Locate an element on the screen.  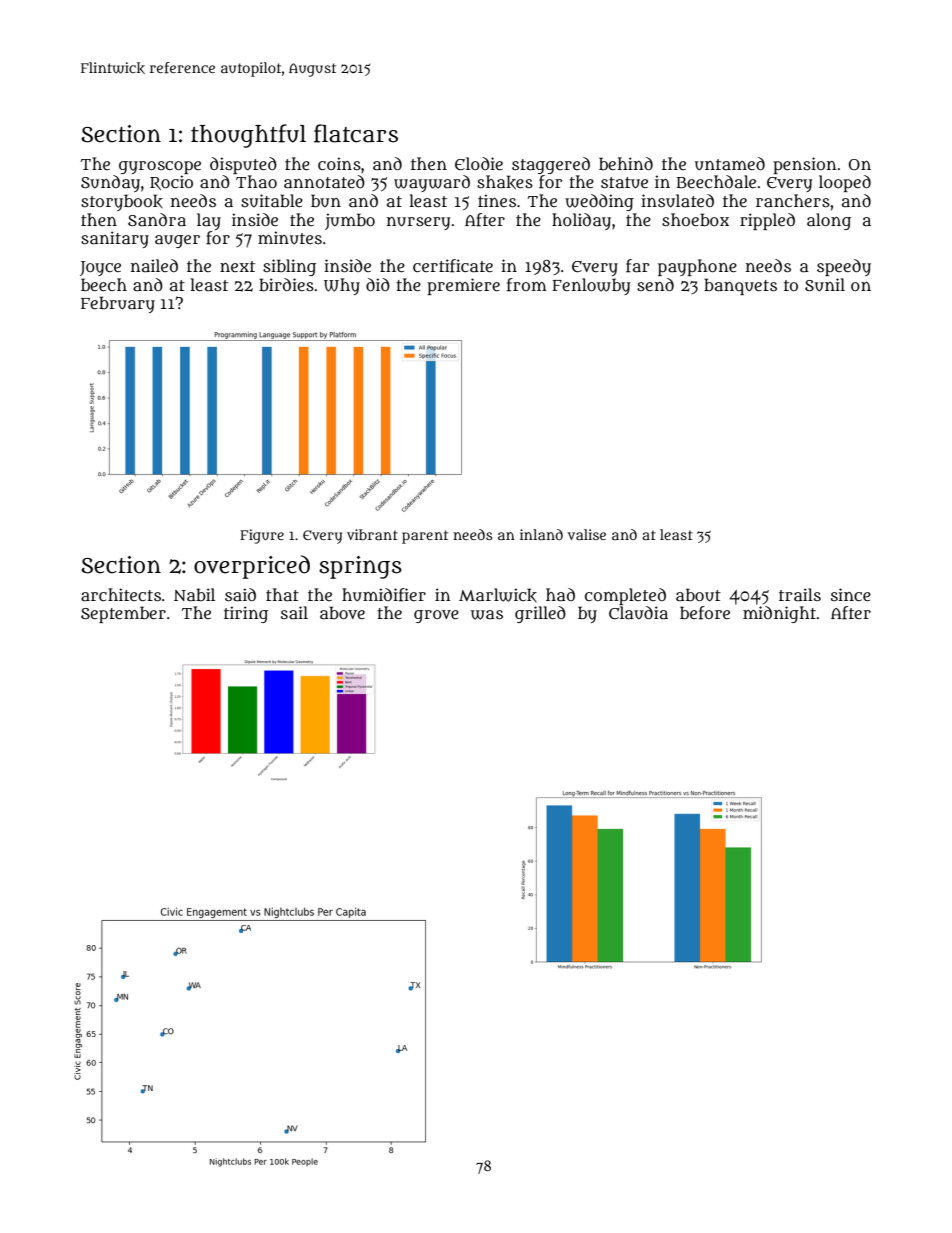
springs is located at coordinates (360, 567).
